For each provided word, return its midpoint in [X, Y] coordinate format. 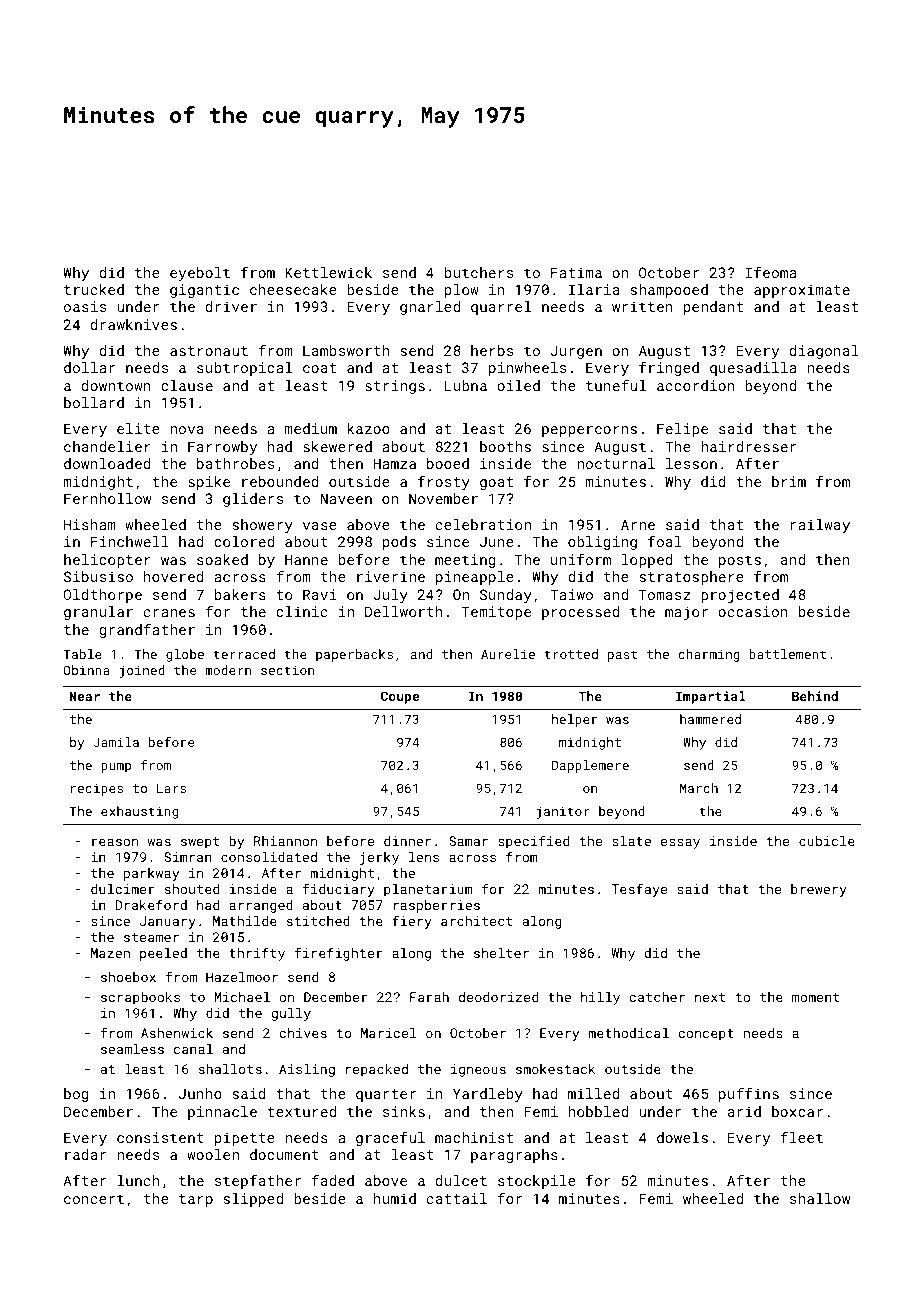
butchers [479, 272]
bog [76, 1095]
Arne [638, 524]
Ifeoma [770, 272]
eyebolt [200, 274]
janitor [563, 812]
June [497, 541]
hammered [710, 719]
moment [815, 997]
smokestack [555, 1069]
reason [115, 842]
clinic [302, 611]
